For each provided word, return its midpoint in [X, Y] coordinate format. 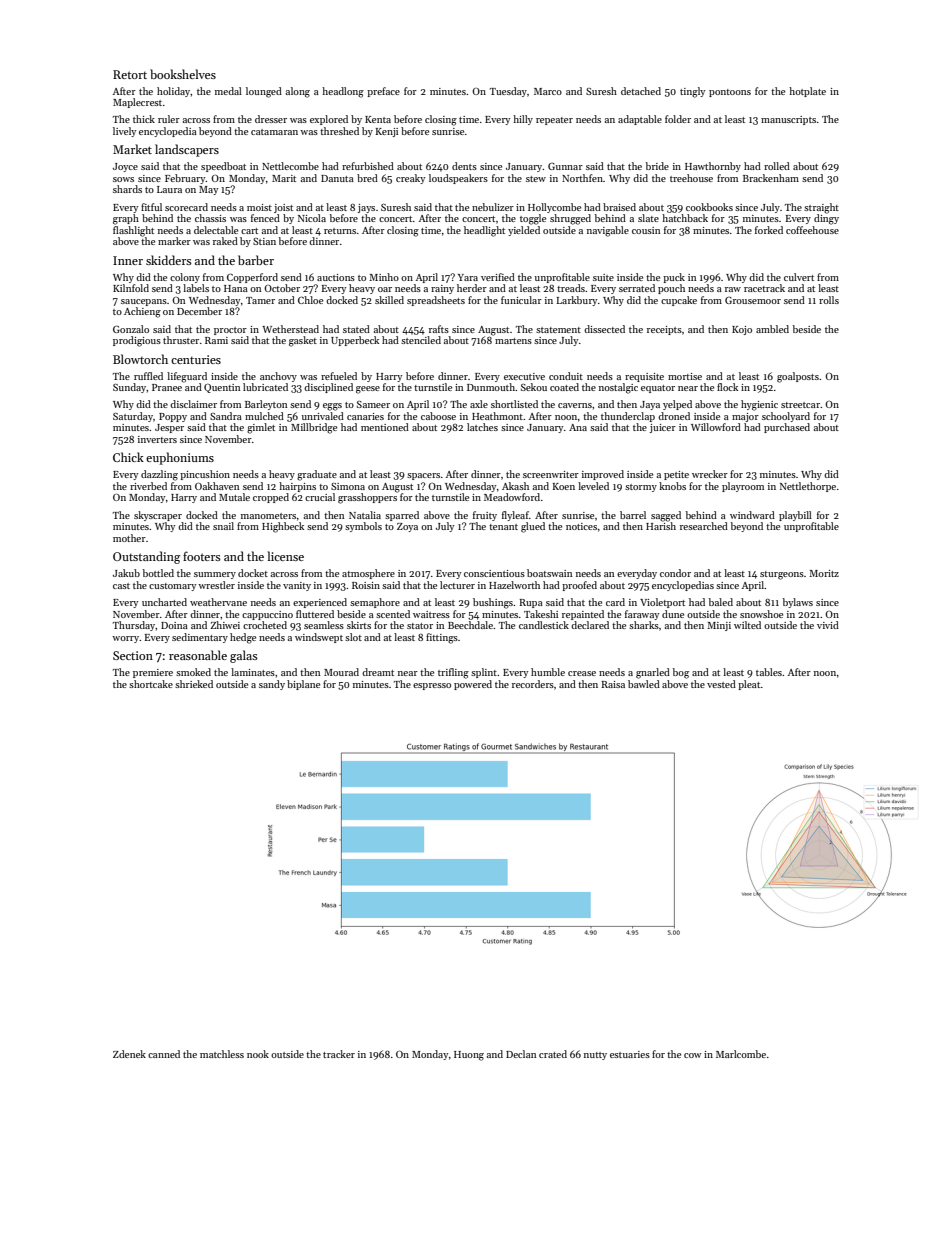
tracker [339, 1054]
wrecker [710, 474]
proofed [579, 586]
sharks [644, 625]
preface [383, 92]
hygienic [759, 405]
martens [513, 341]
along [298, 92]
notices [581, 526]
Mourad [341, 672]
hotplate [807, 92]
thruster [181, 340]
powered [473, 685]
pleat [749, 685]
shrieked [194, 684]
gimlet [261, 428]
